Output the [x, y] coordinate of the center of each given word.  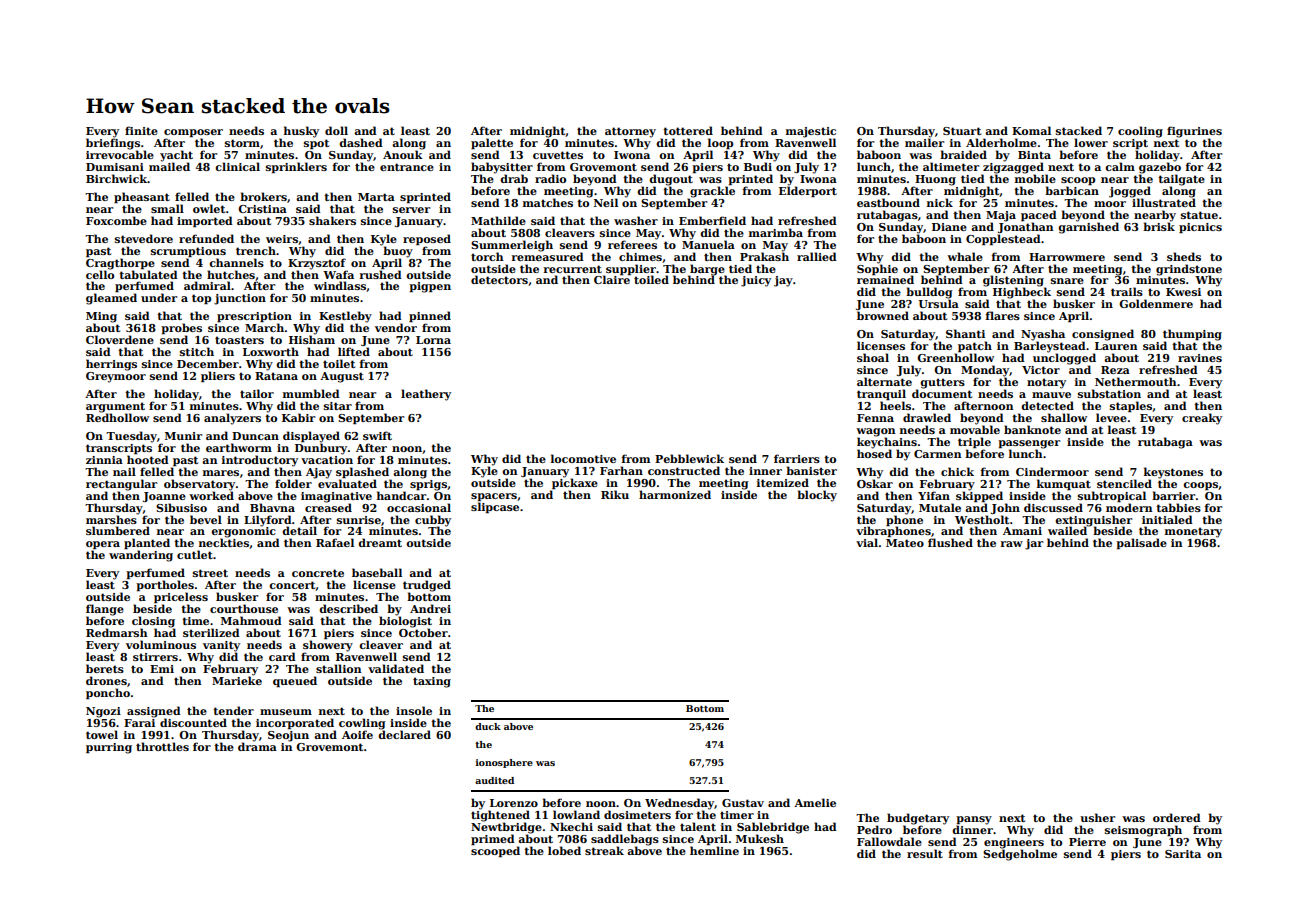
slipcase [495, 507]
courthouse [244, 608]
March [264, 327]
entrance [407, 167]
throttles [162, 746]
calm [1120, 166]
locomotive [583, 458]
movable [975, 429]
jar [1034, 544]
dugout [671, 180]
